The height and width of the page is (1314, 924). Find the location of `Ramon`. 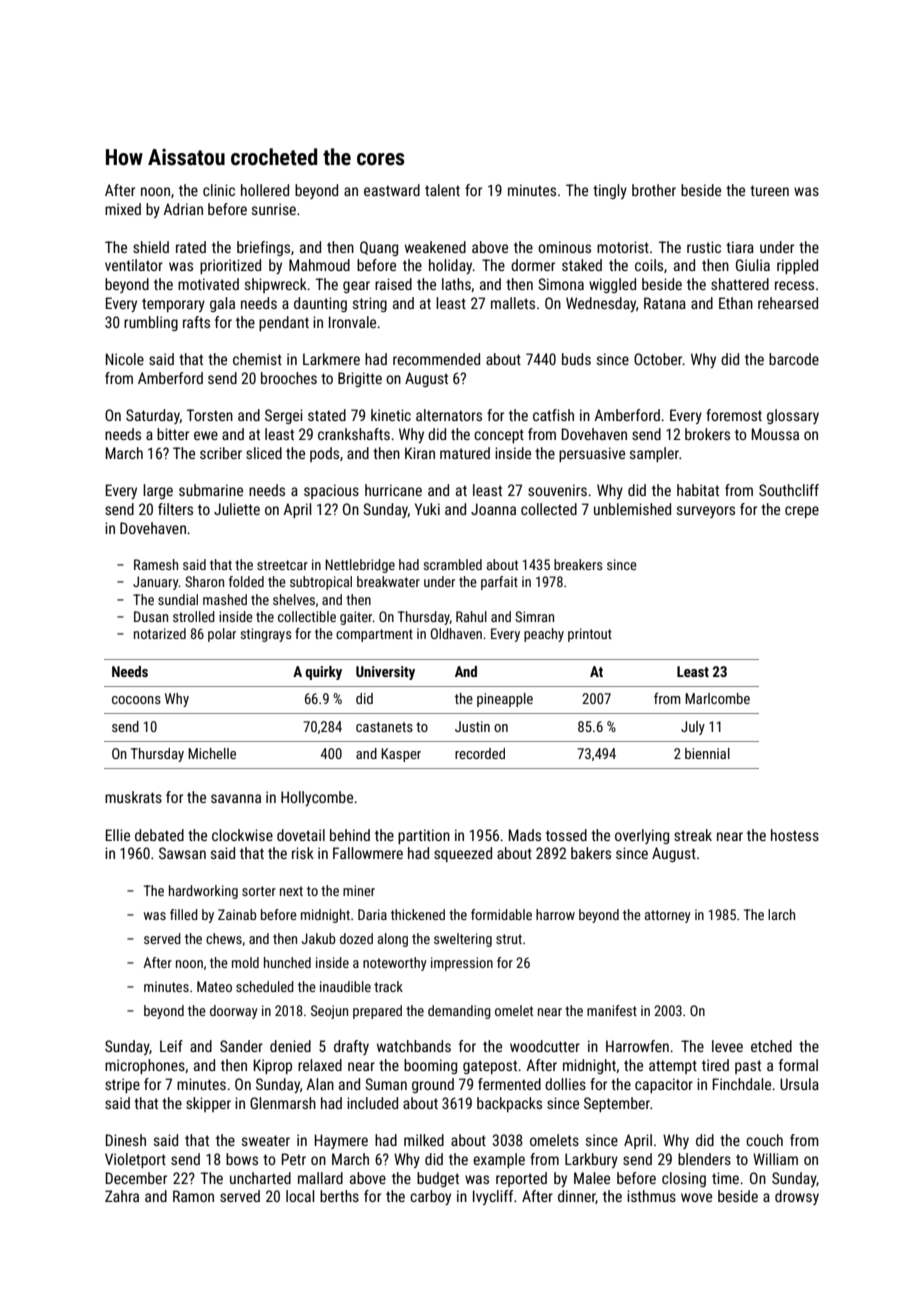

Ramon is located at coordinates (193, 1196).
